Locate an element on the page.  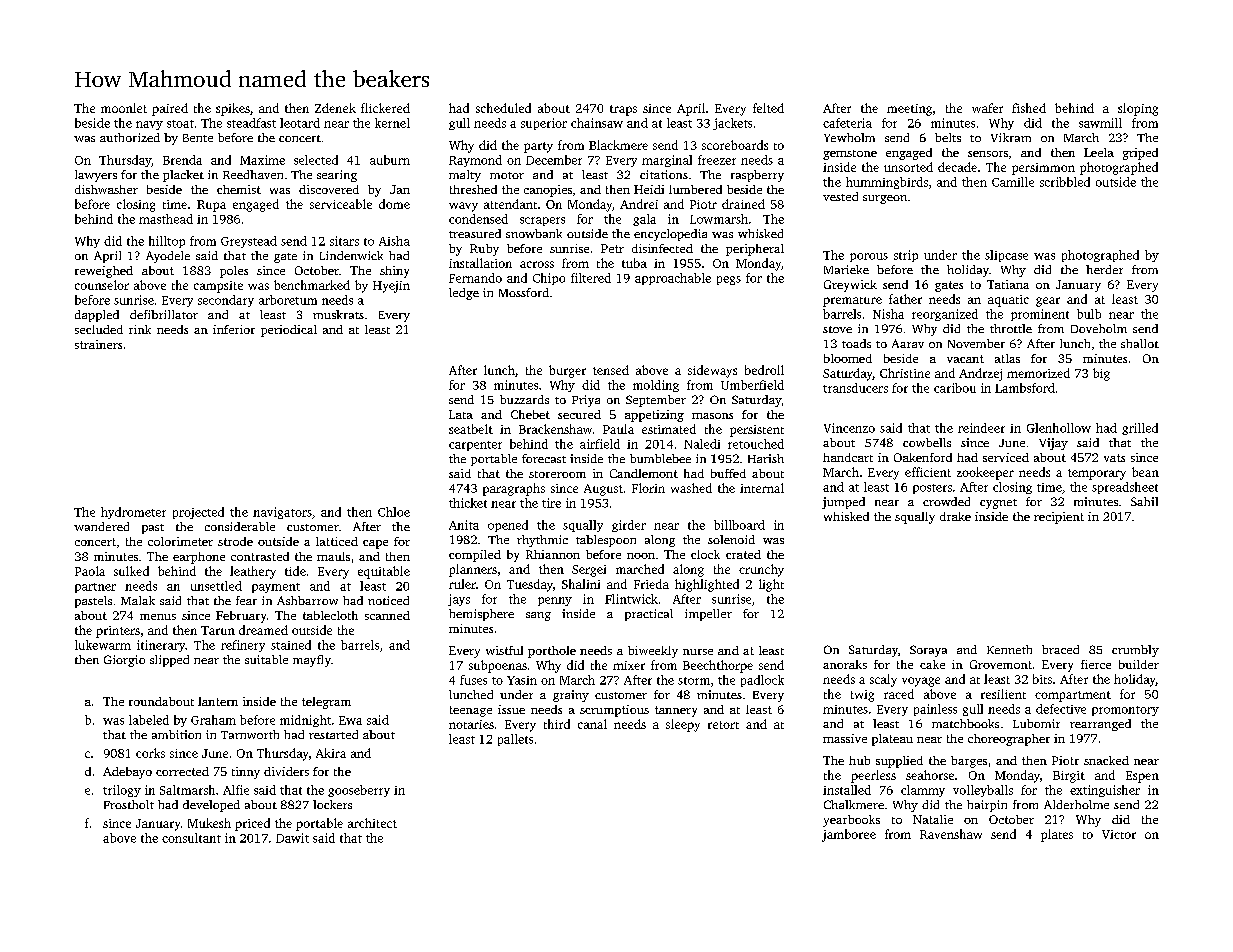
persimmon is located at coordinates (1043, 169).
